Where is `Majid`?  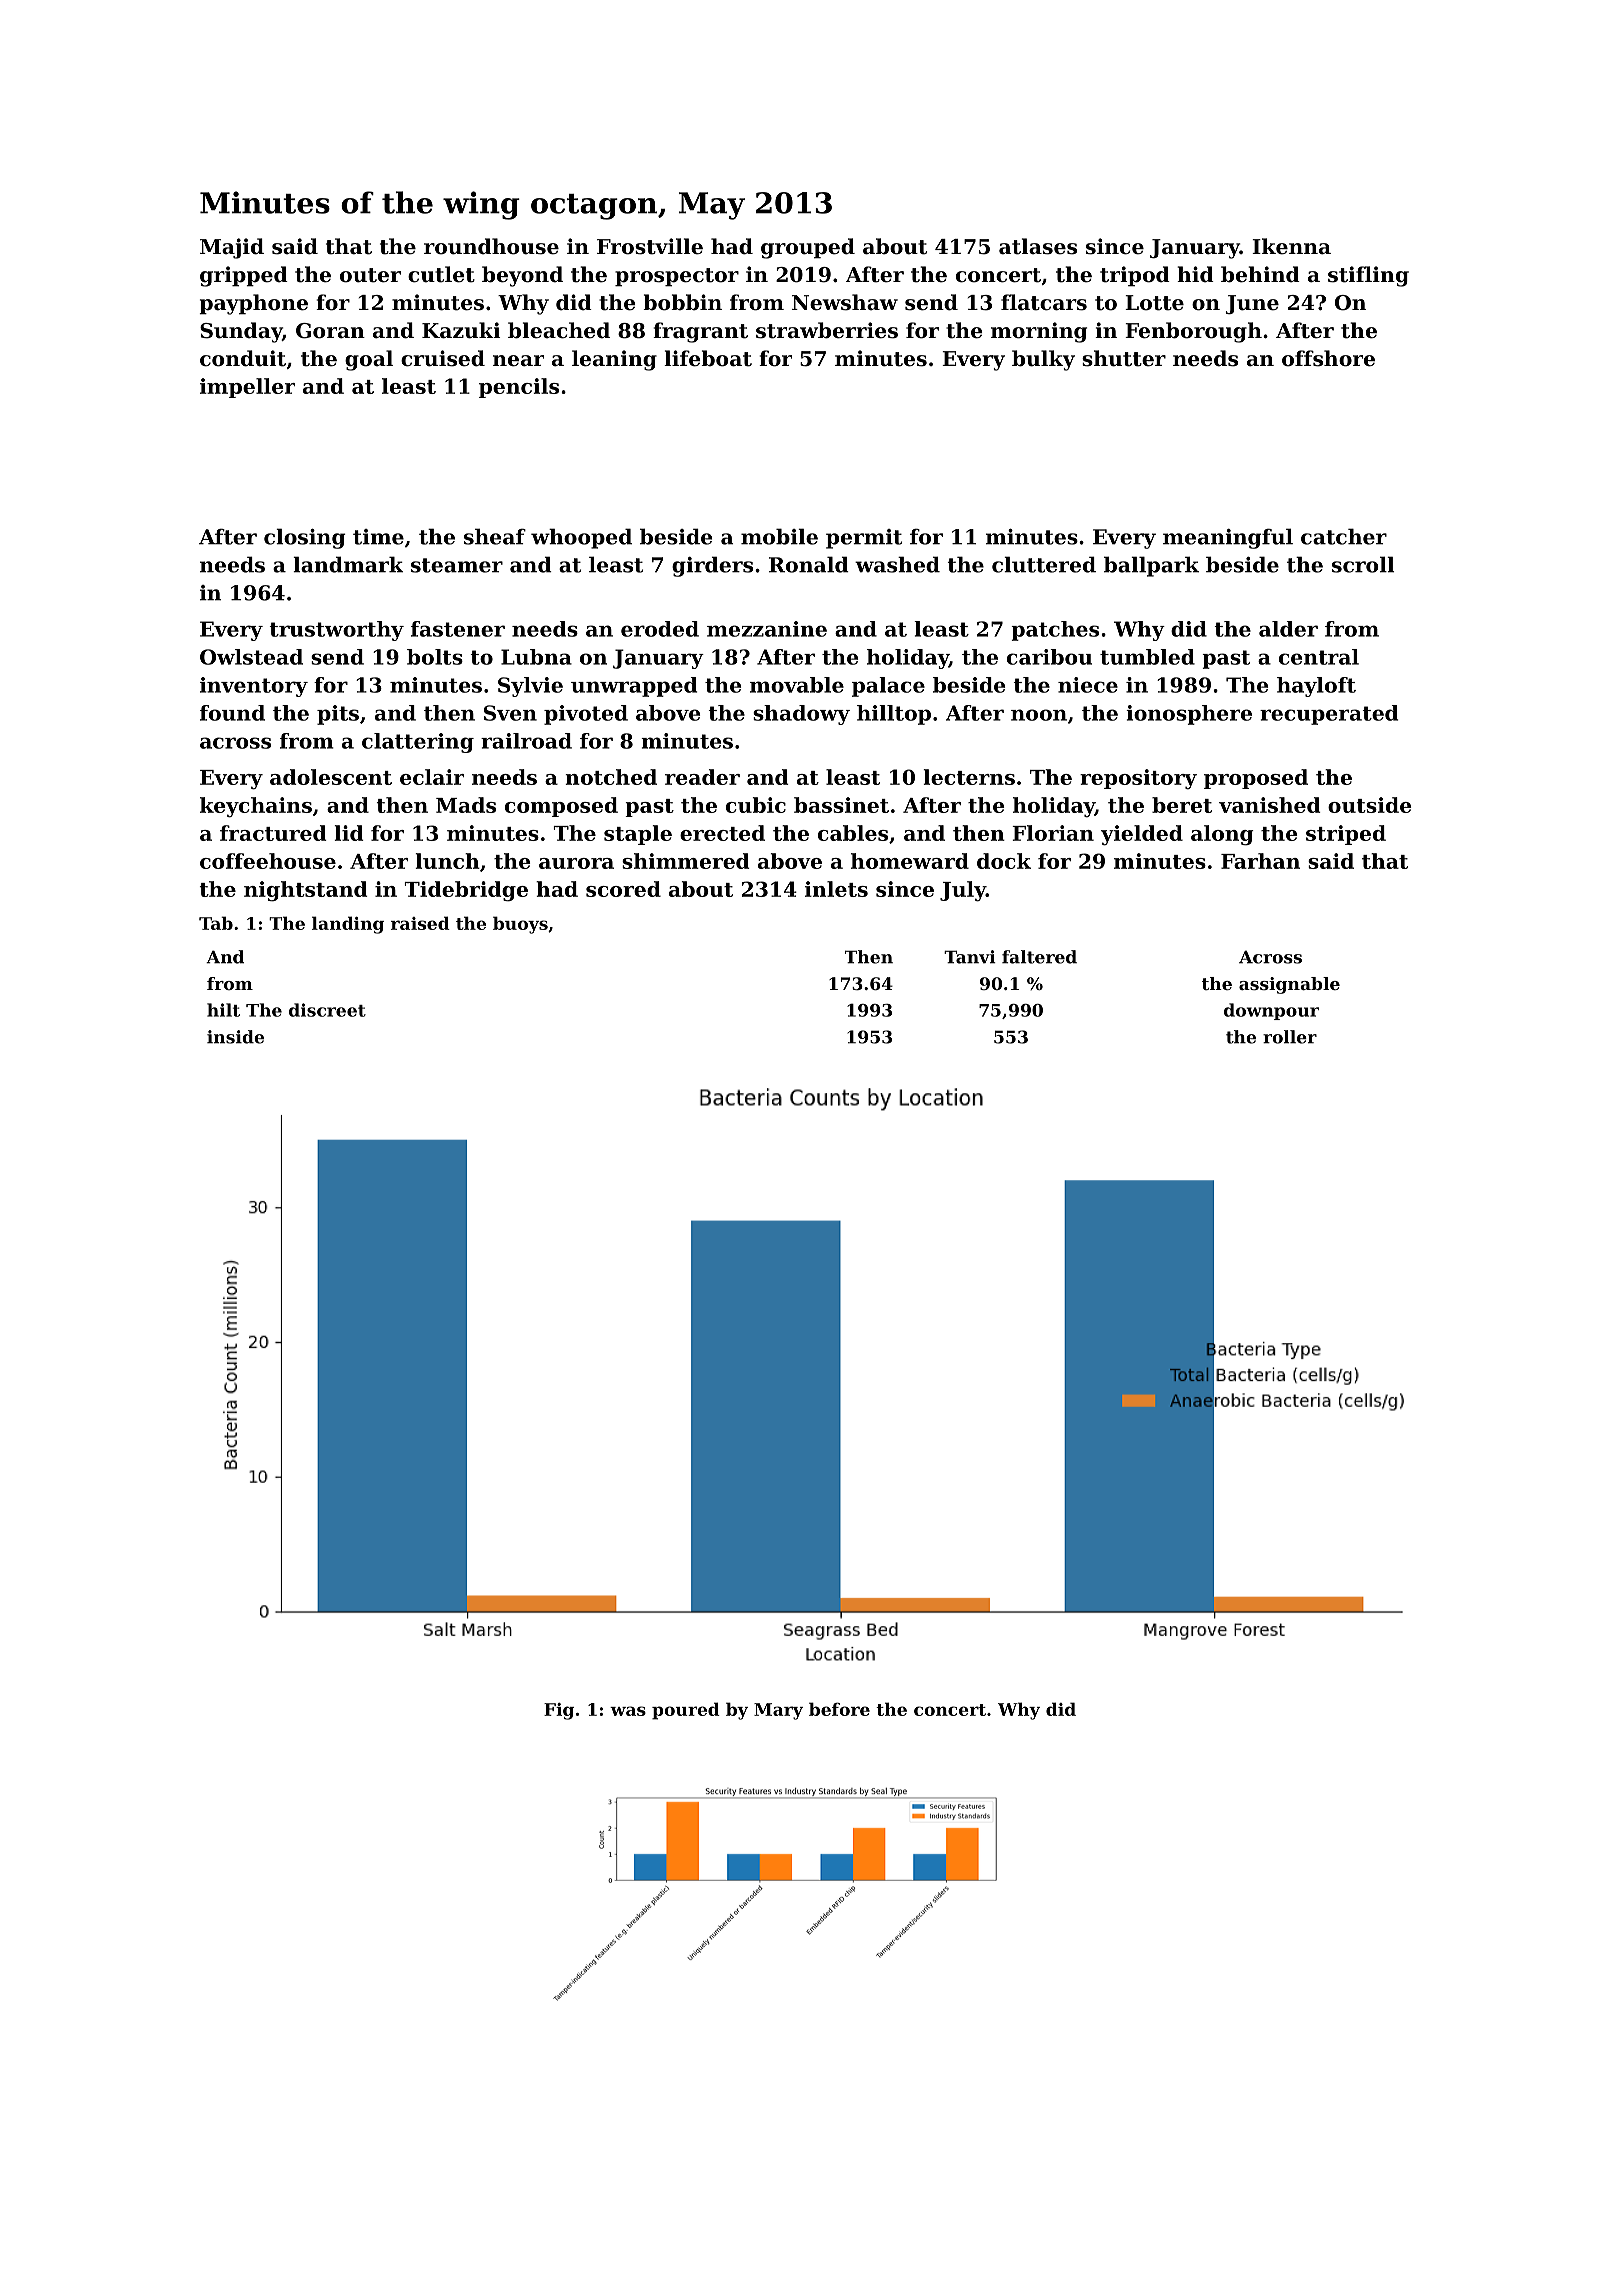
Majid is located at coordinates (232, 248).
